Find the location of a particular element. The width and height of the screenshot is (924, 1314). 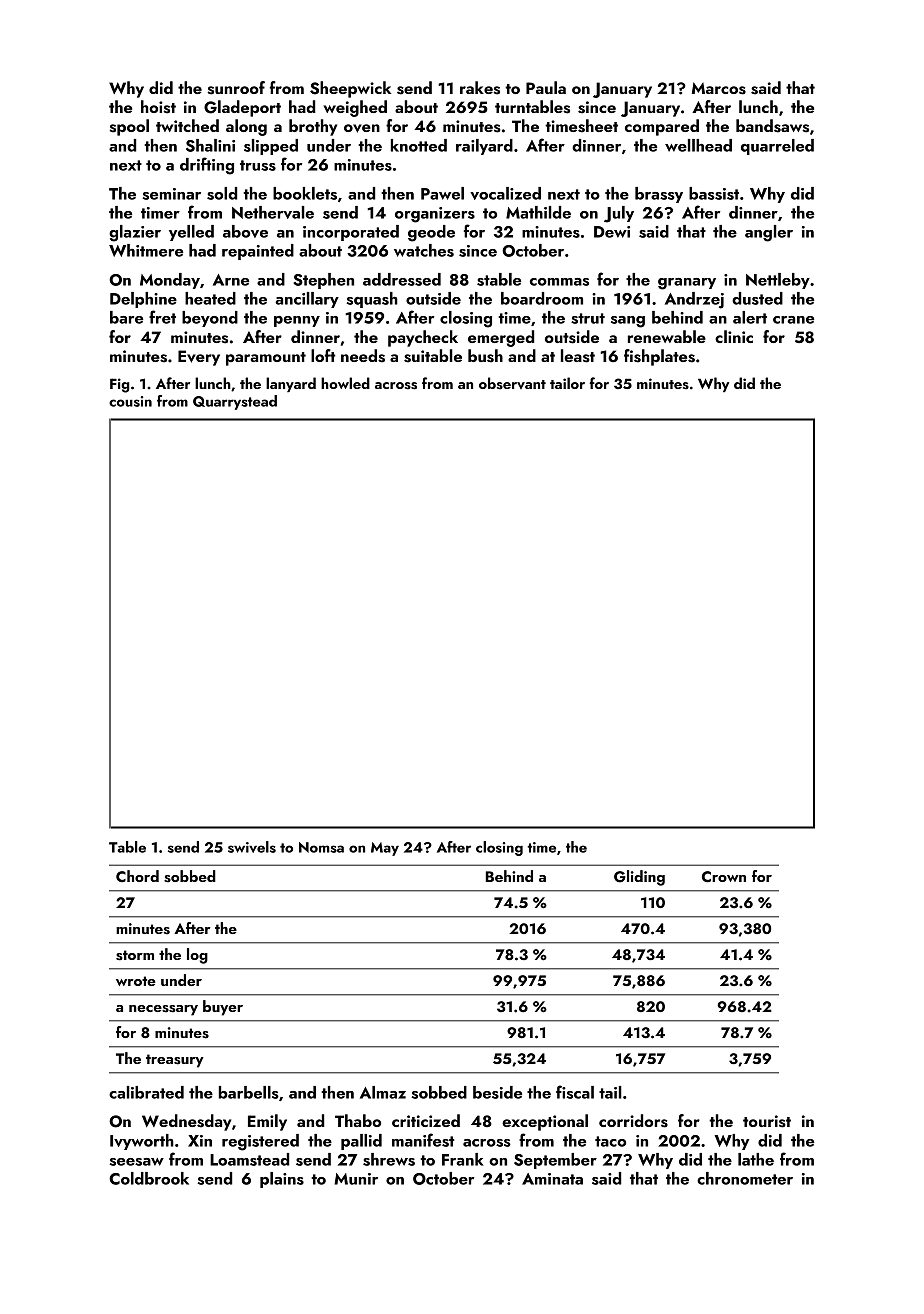

observant is located at coordinates (512, 383).
